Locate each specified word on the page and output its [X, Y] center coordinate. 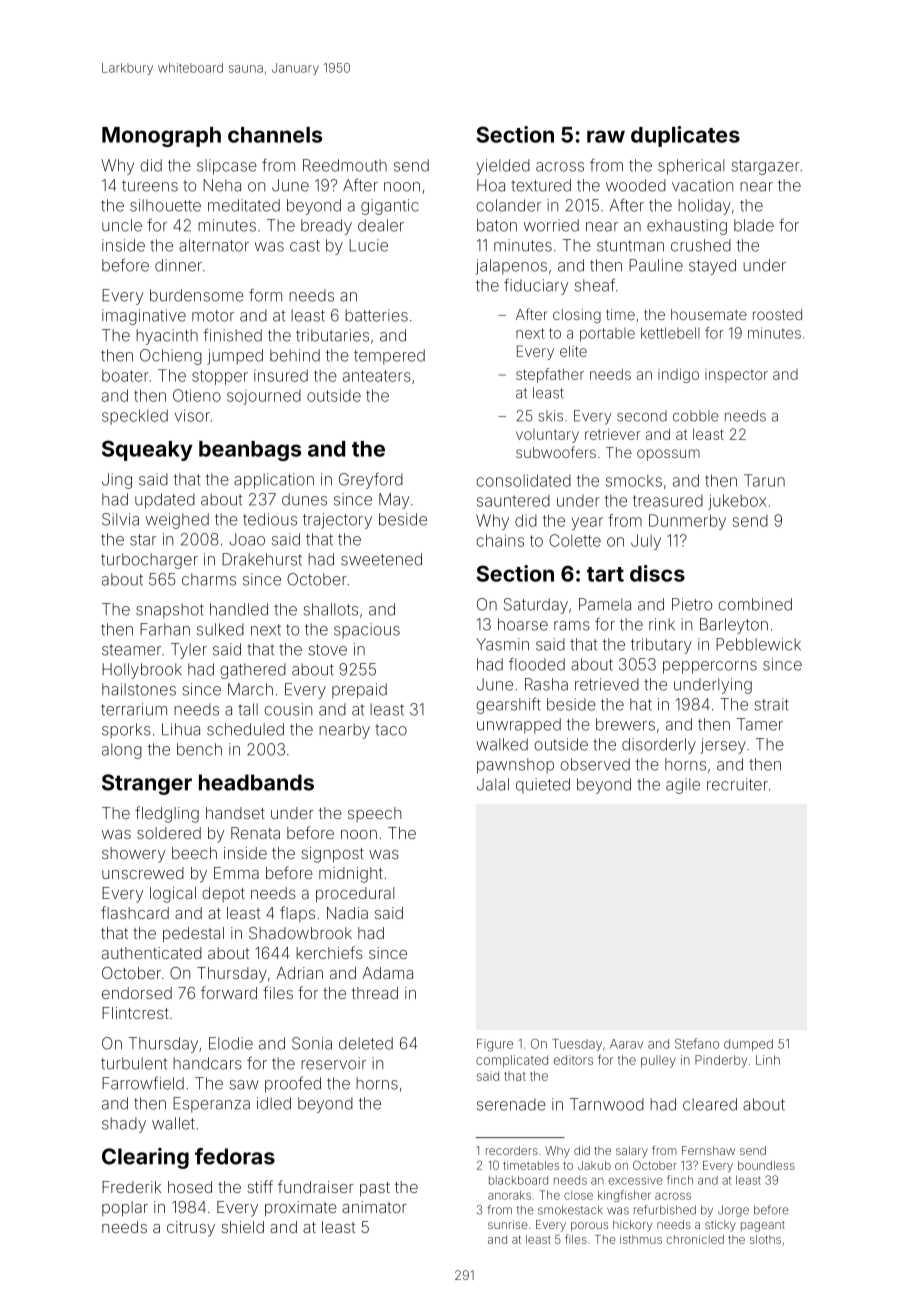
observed [595, 764]
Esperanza [211, 1105]
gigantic [390, 207]
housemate [709, 314]
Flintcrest [135, 1013]
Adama [387, 973]
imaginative [144, 317]
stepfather [550, 375]
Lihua [181, 729]
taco [391, 730]
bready [326, 227]
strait [771, 704]
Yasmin [502, 644]
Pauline [656, 265]
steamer [131, 650]
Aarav [626, 1044]
